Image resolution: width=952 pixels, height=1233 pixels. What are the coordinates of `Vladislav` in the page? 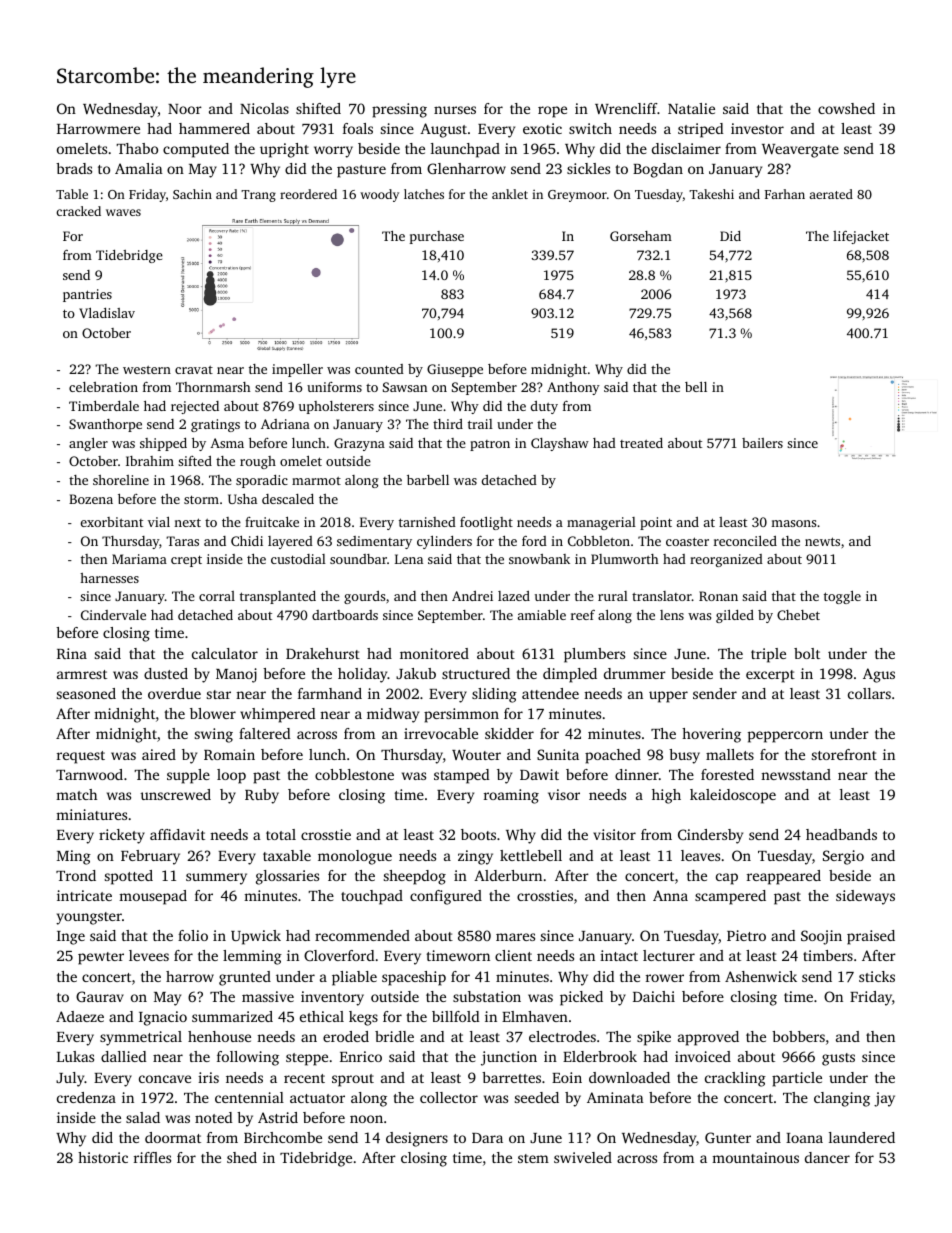 It's located at (107, 313).
